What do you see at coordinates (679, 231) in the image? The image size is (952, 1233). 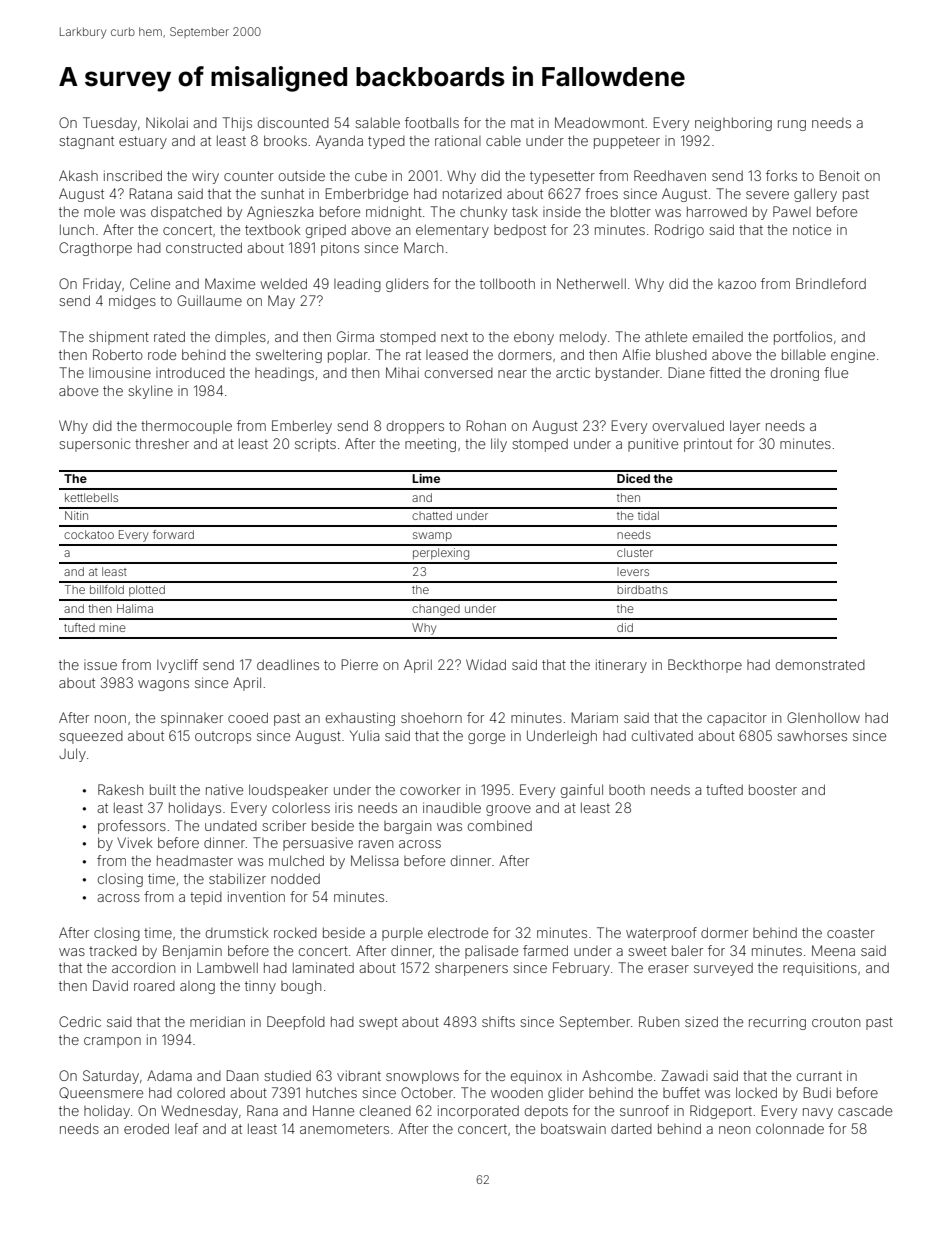 I see `Rodrigo` at bounding box center [679, 231].
